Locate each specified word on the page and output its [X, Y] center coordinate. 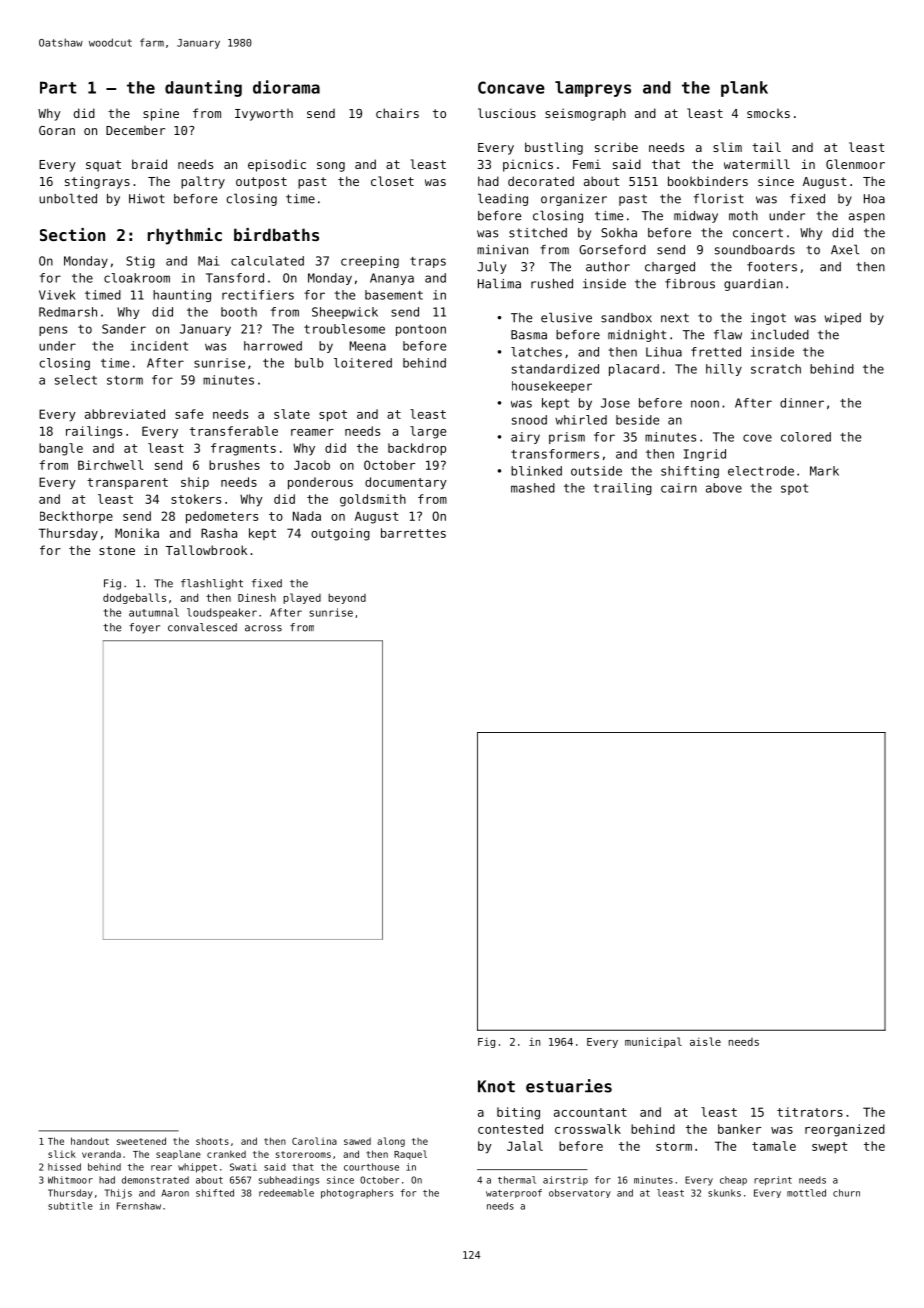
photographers [357, 1194]
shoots [212, 1141]
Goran [57, 130]
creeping [370, 262]
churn [846, 1193]
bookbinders [708, 181]
